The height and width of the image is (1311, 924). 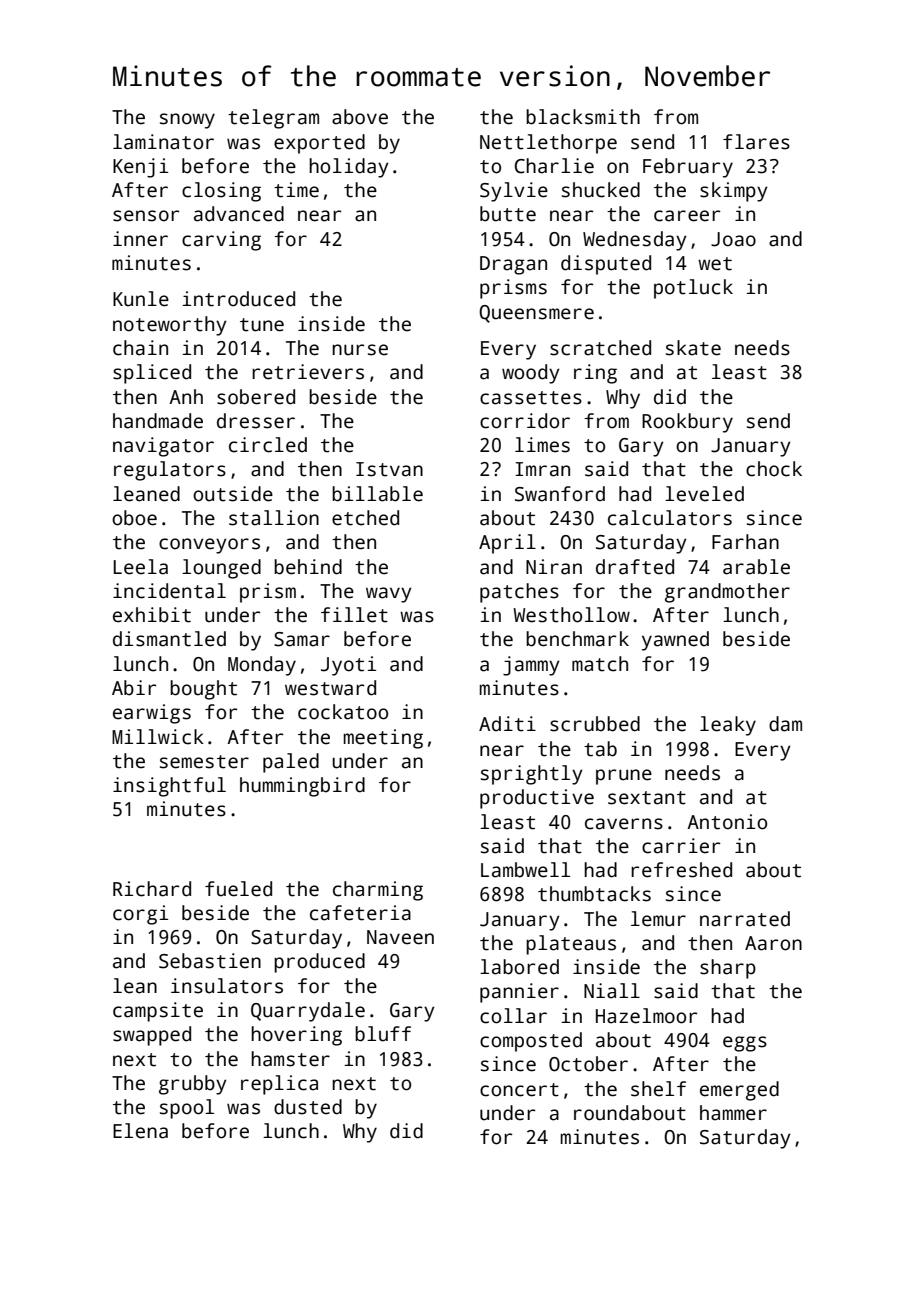 I want to click on flares, so click(x=756, y=142).
